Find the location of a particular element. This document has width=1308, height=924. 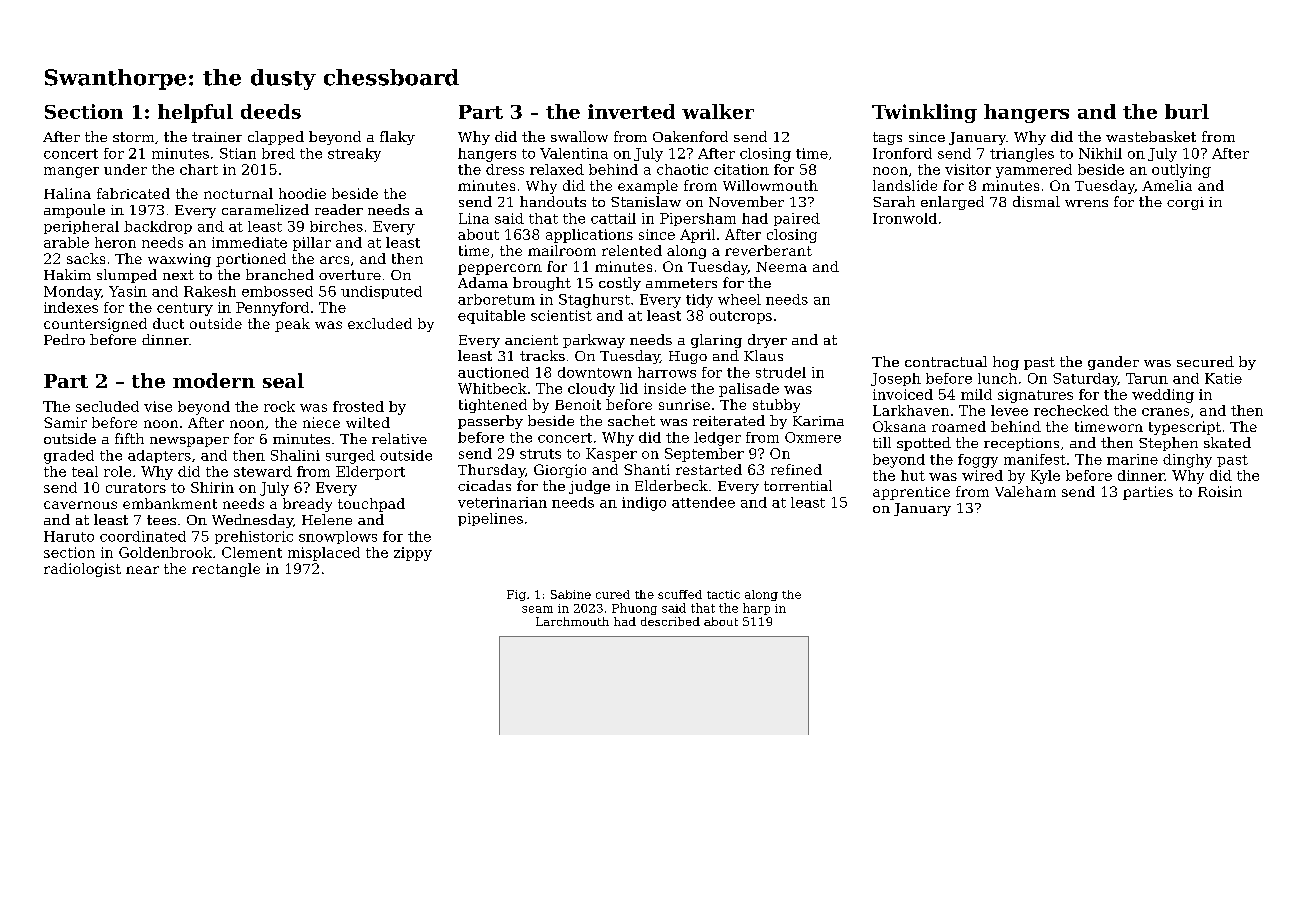

rectangle is located at coordinates (226, 570).
